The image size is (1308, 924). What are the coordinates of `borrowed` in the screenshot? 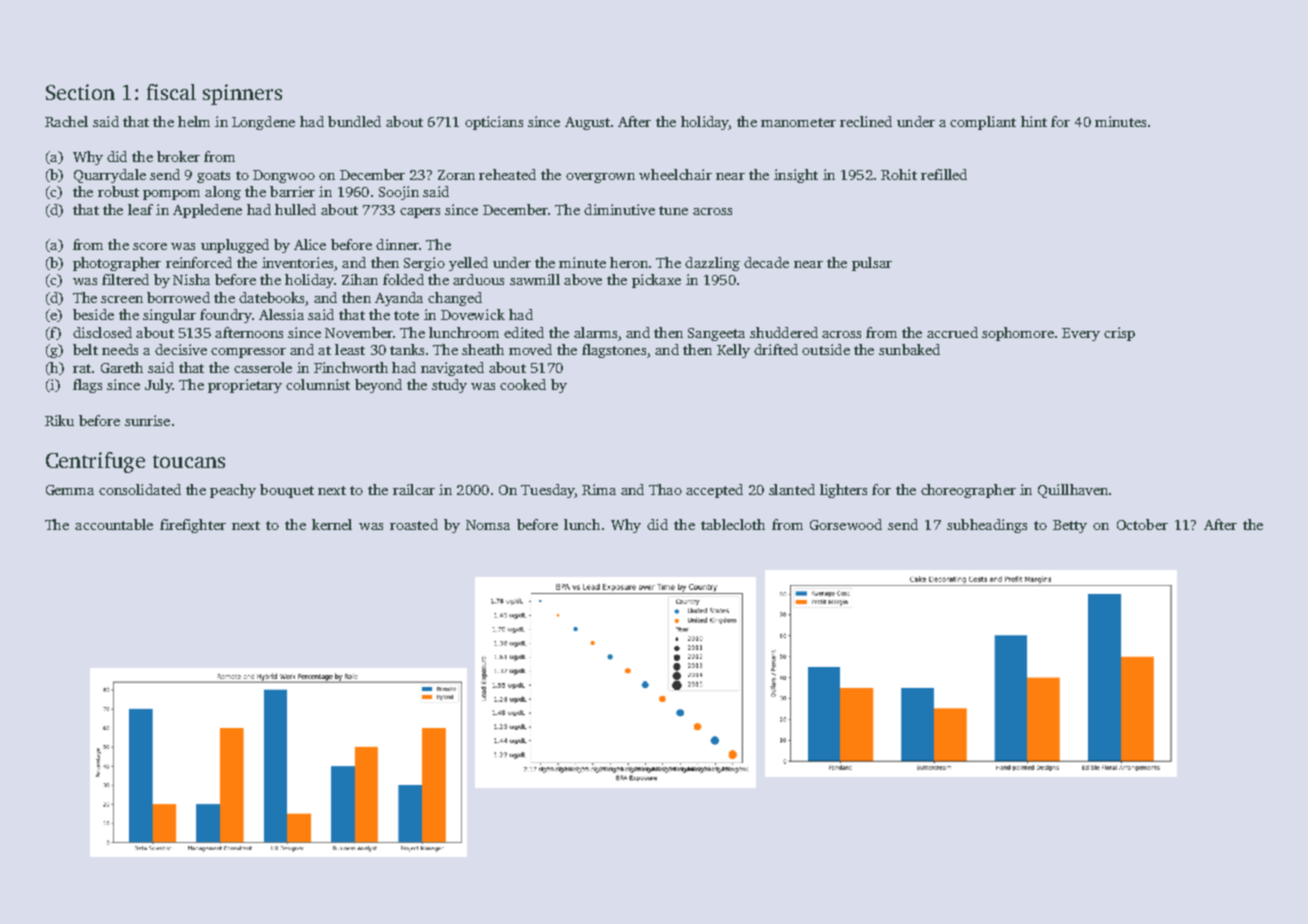 It's located at (178, 297).
